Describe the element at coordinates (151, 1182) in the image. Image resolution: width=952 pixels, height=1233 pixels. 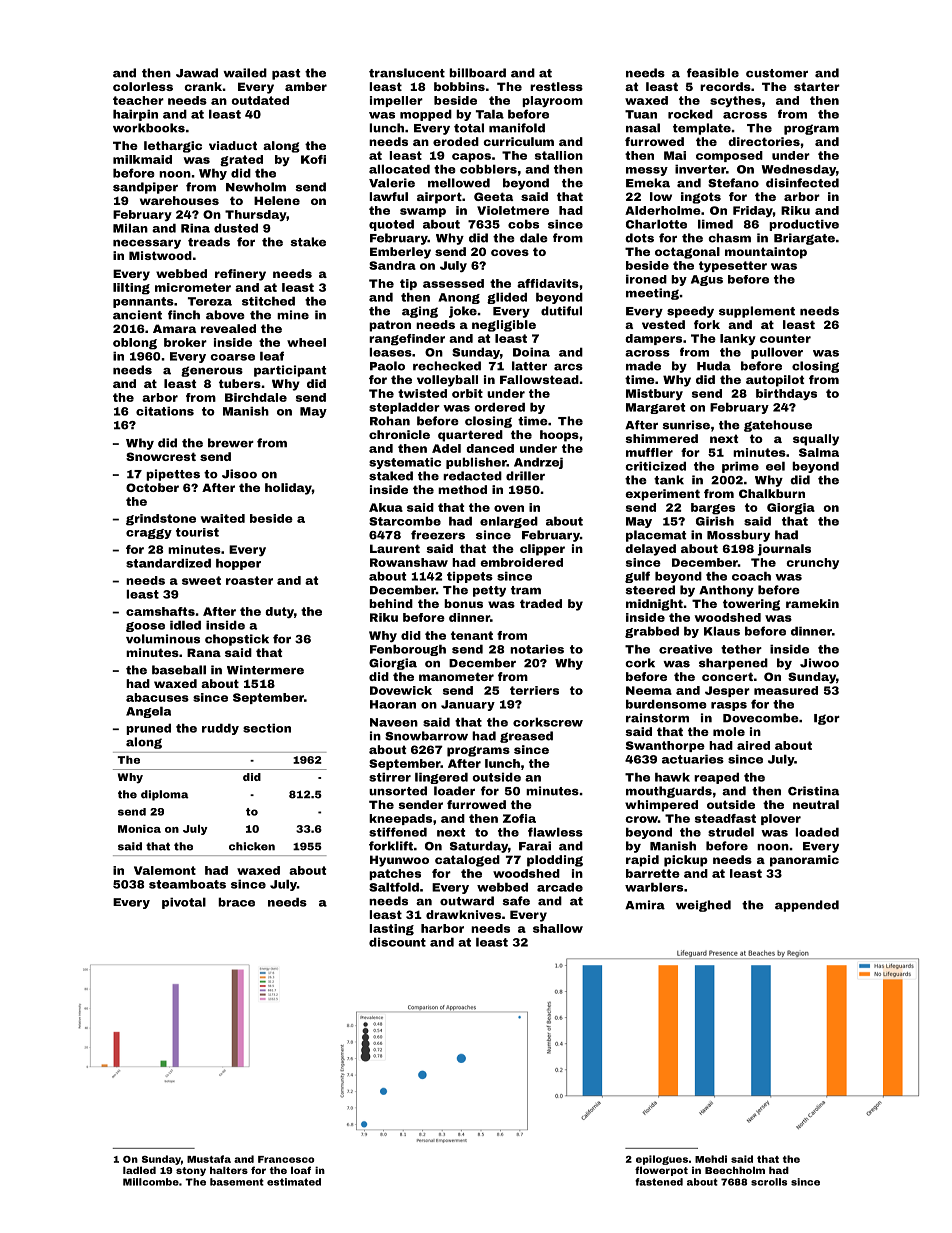
I see `Millcombe` at that location.
